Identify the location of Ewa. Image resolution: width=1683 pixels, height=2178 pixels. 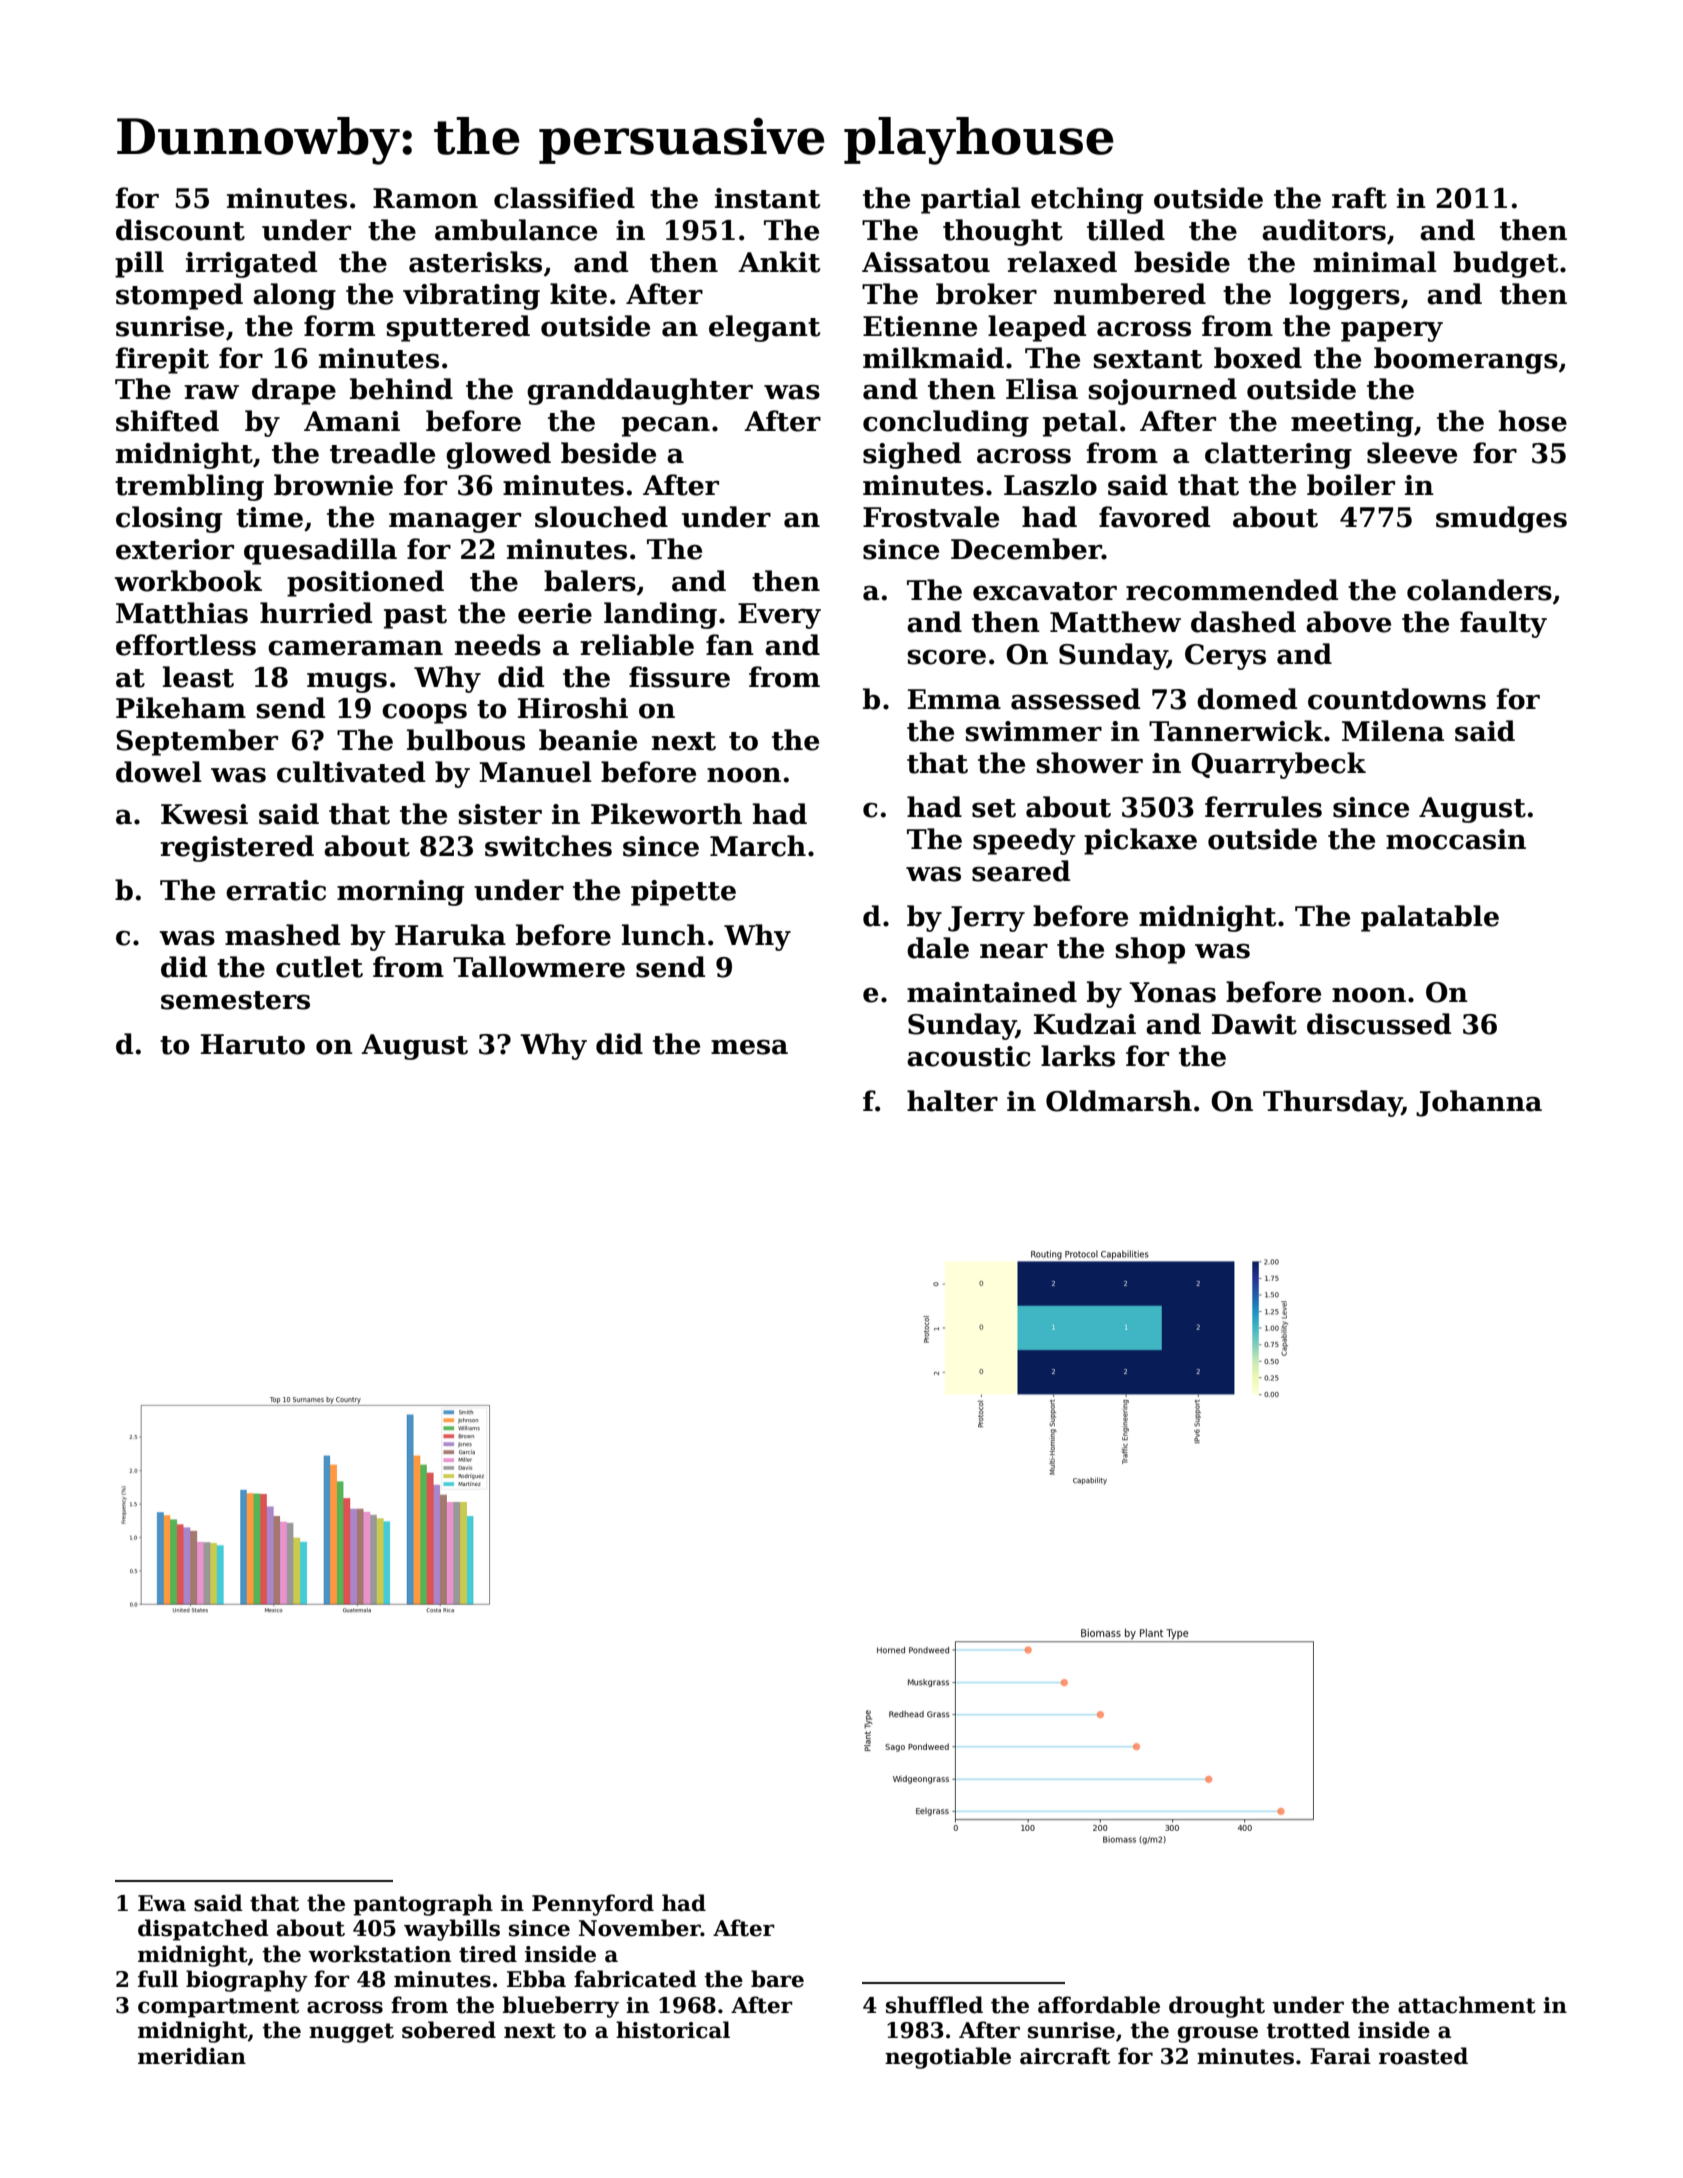
(162, 1903).
